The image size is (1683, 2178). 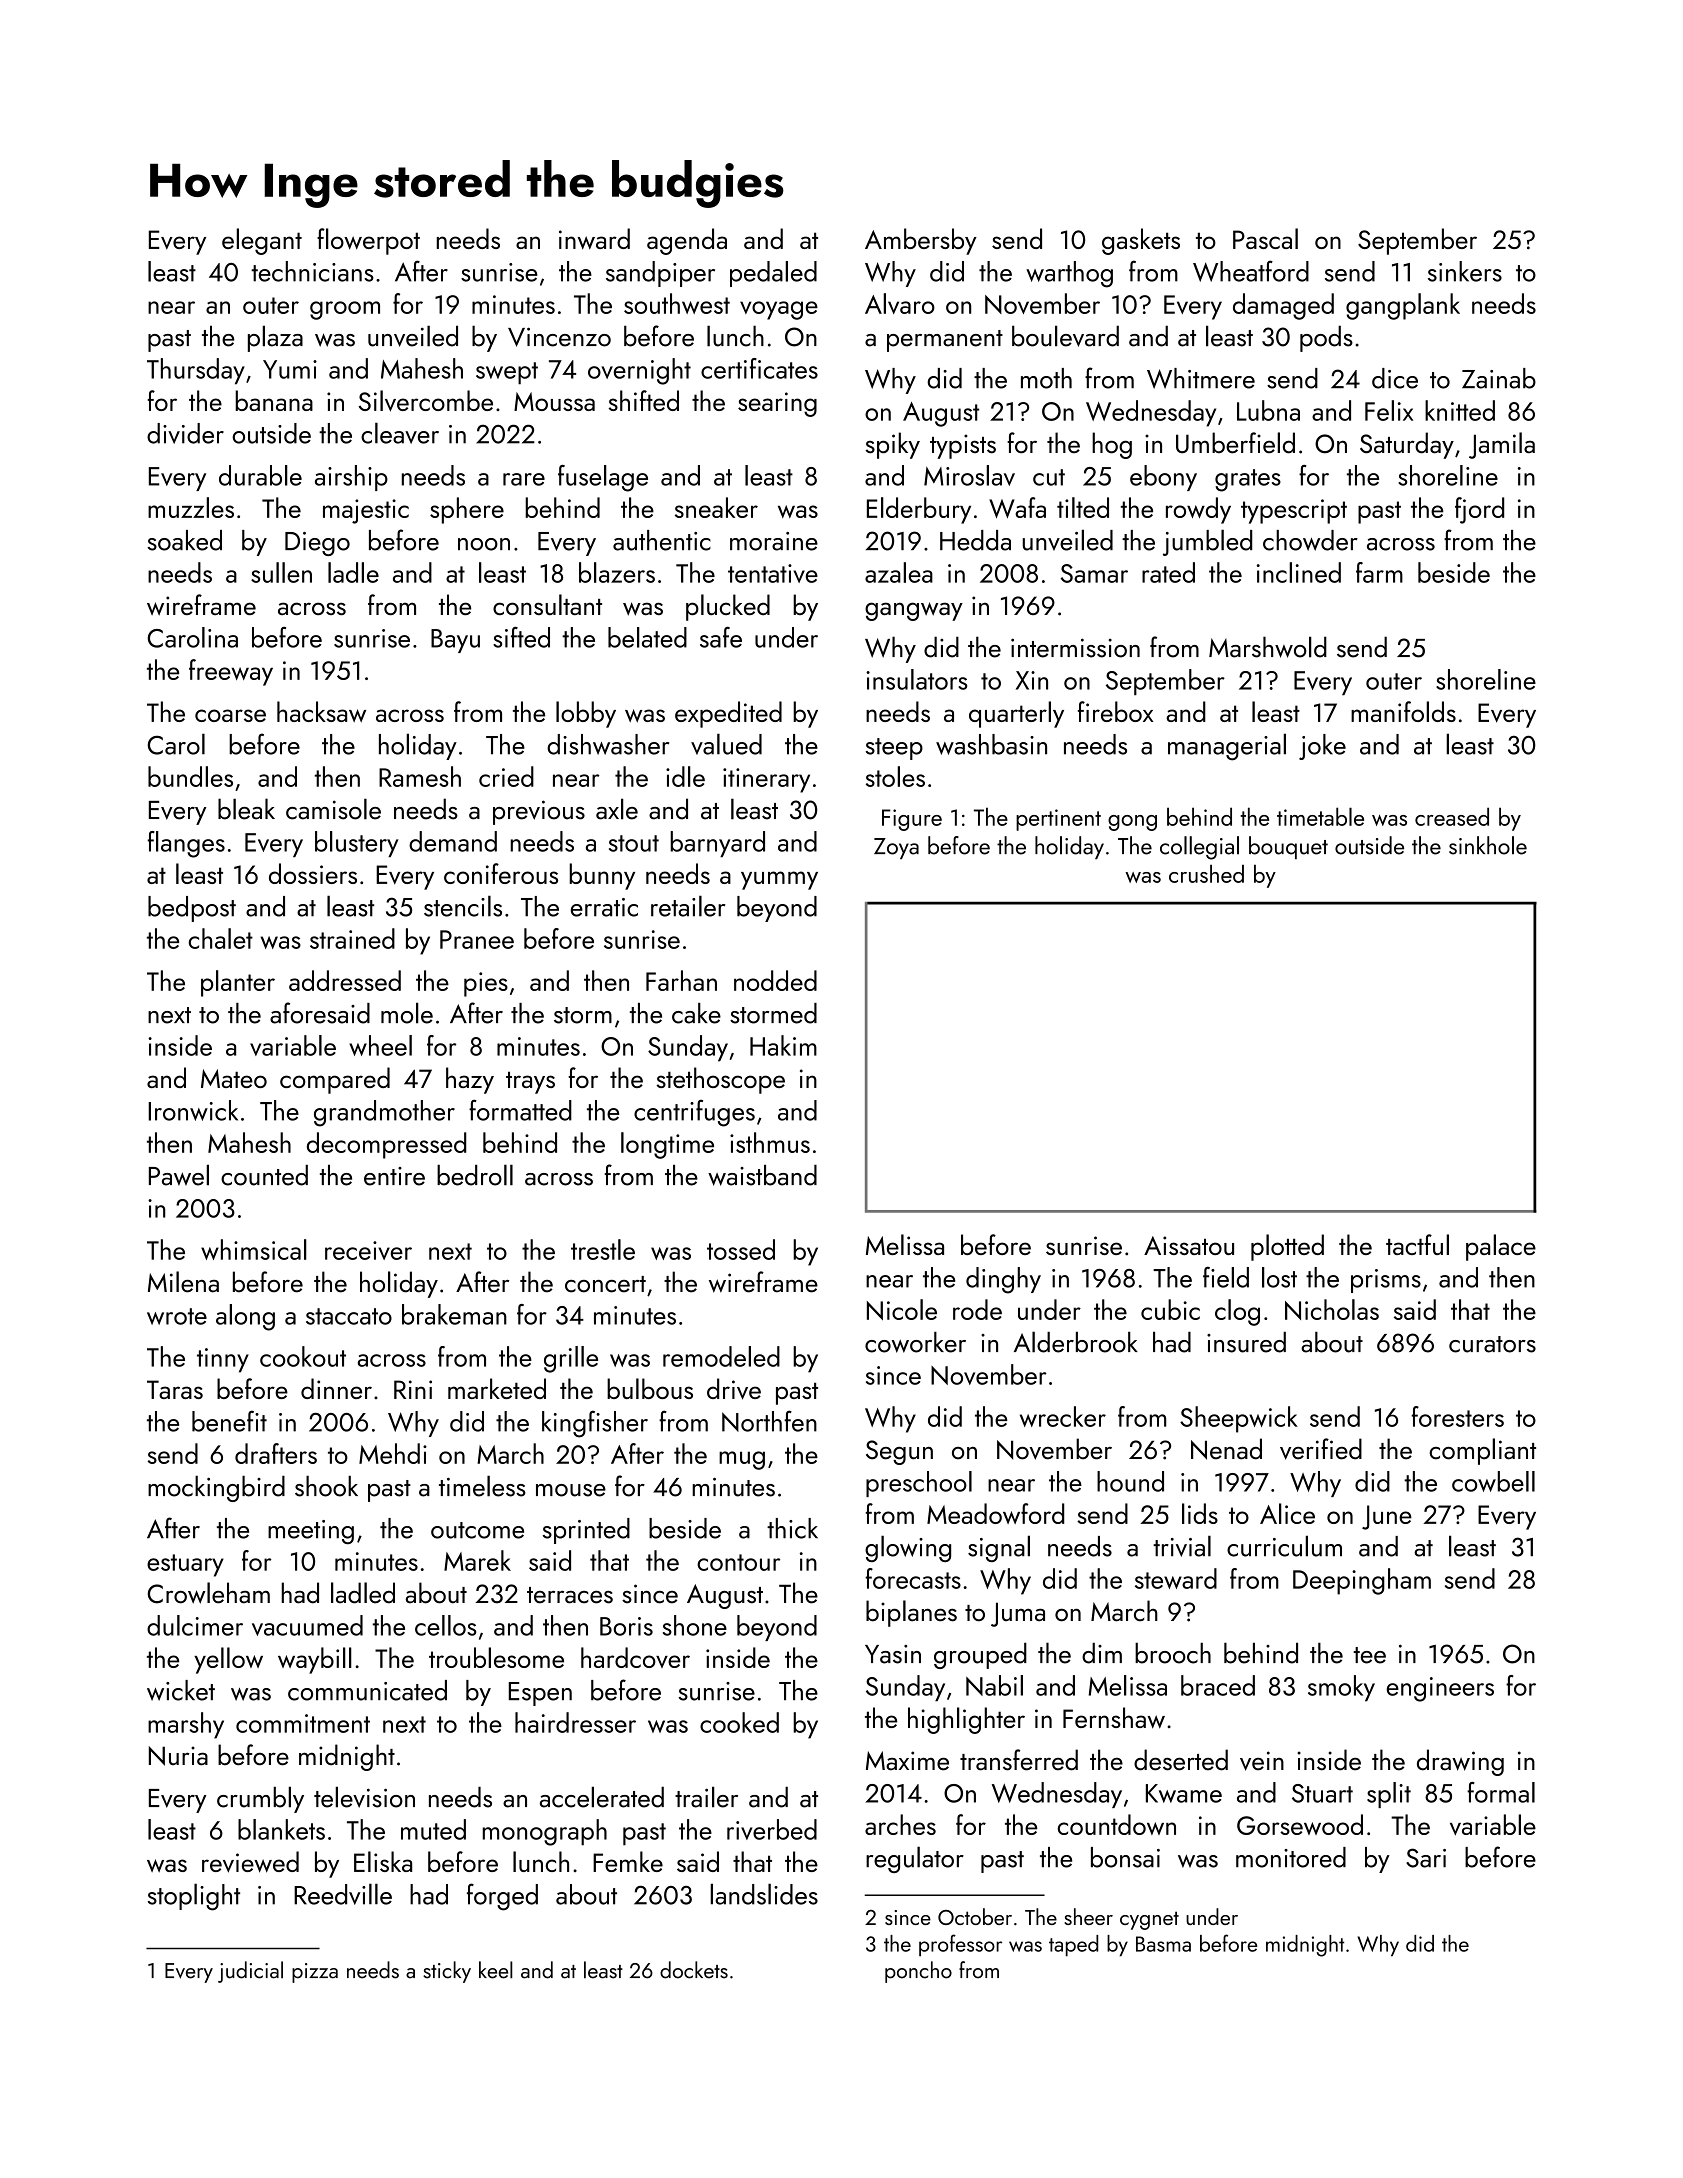 I want to click on tossed, so click(x=741, y=1249).
